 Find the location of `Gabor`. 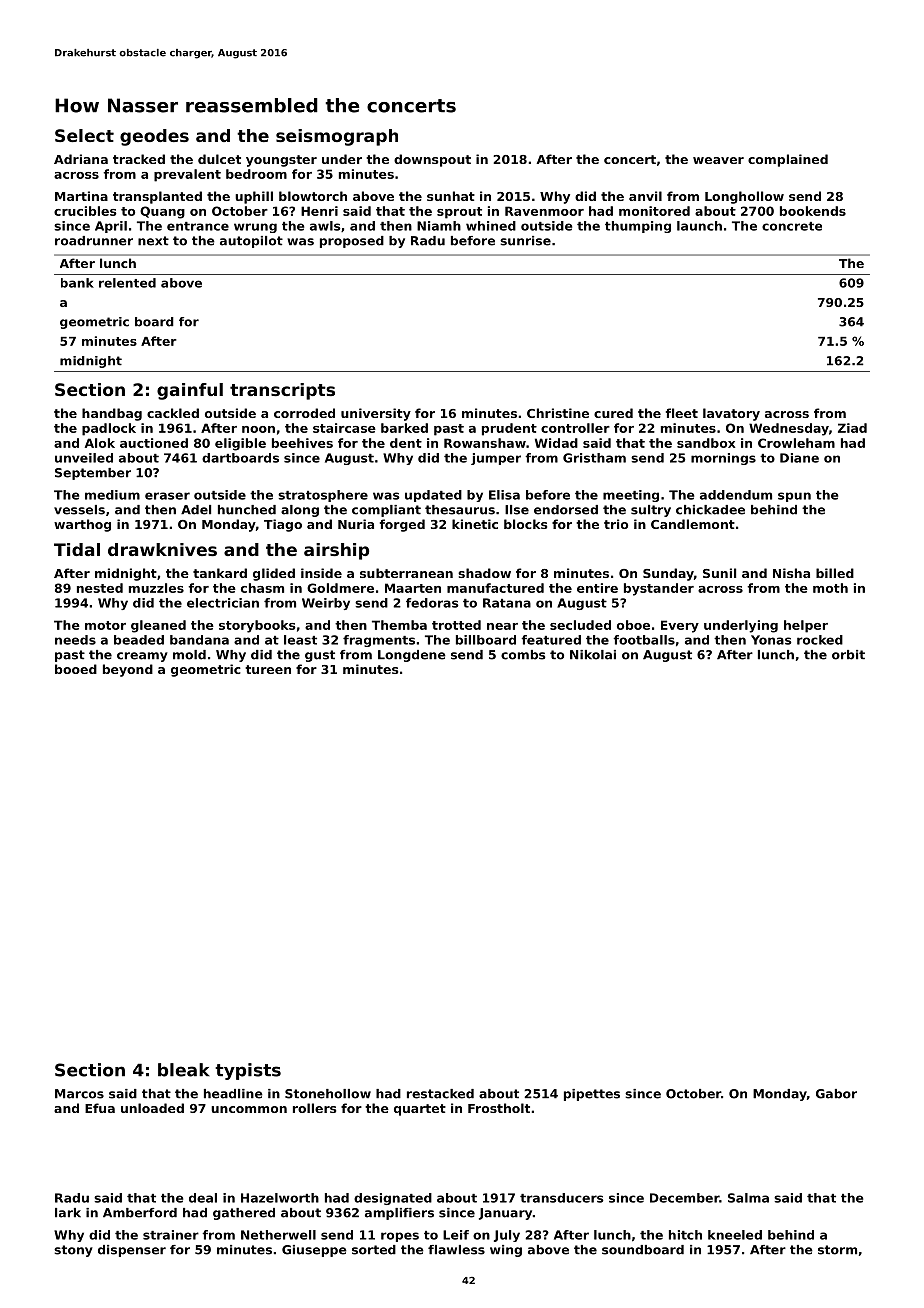

Gabor is located at coordinates (836, 1094).
